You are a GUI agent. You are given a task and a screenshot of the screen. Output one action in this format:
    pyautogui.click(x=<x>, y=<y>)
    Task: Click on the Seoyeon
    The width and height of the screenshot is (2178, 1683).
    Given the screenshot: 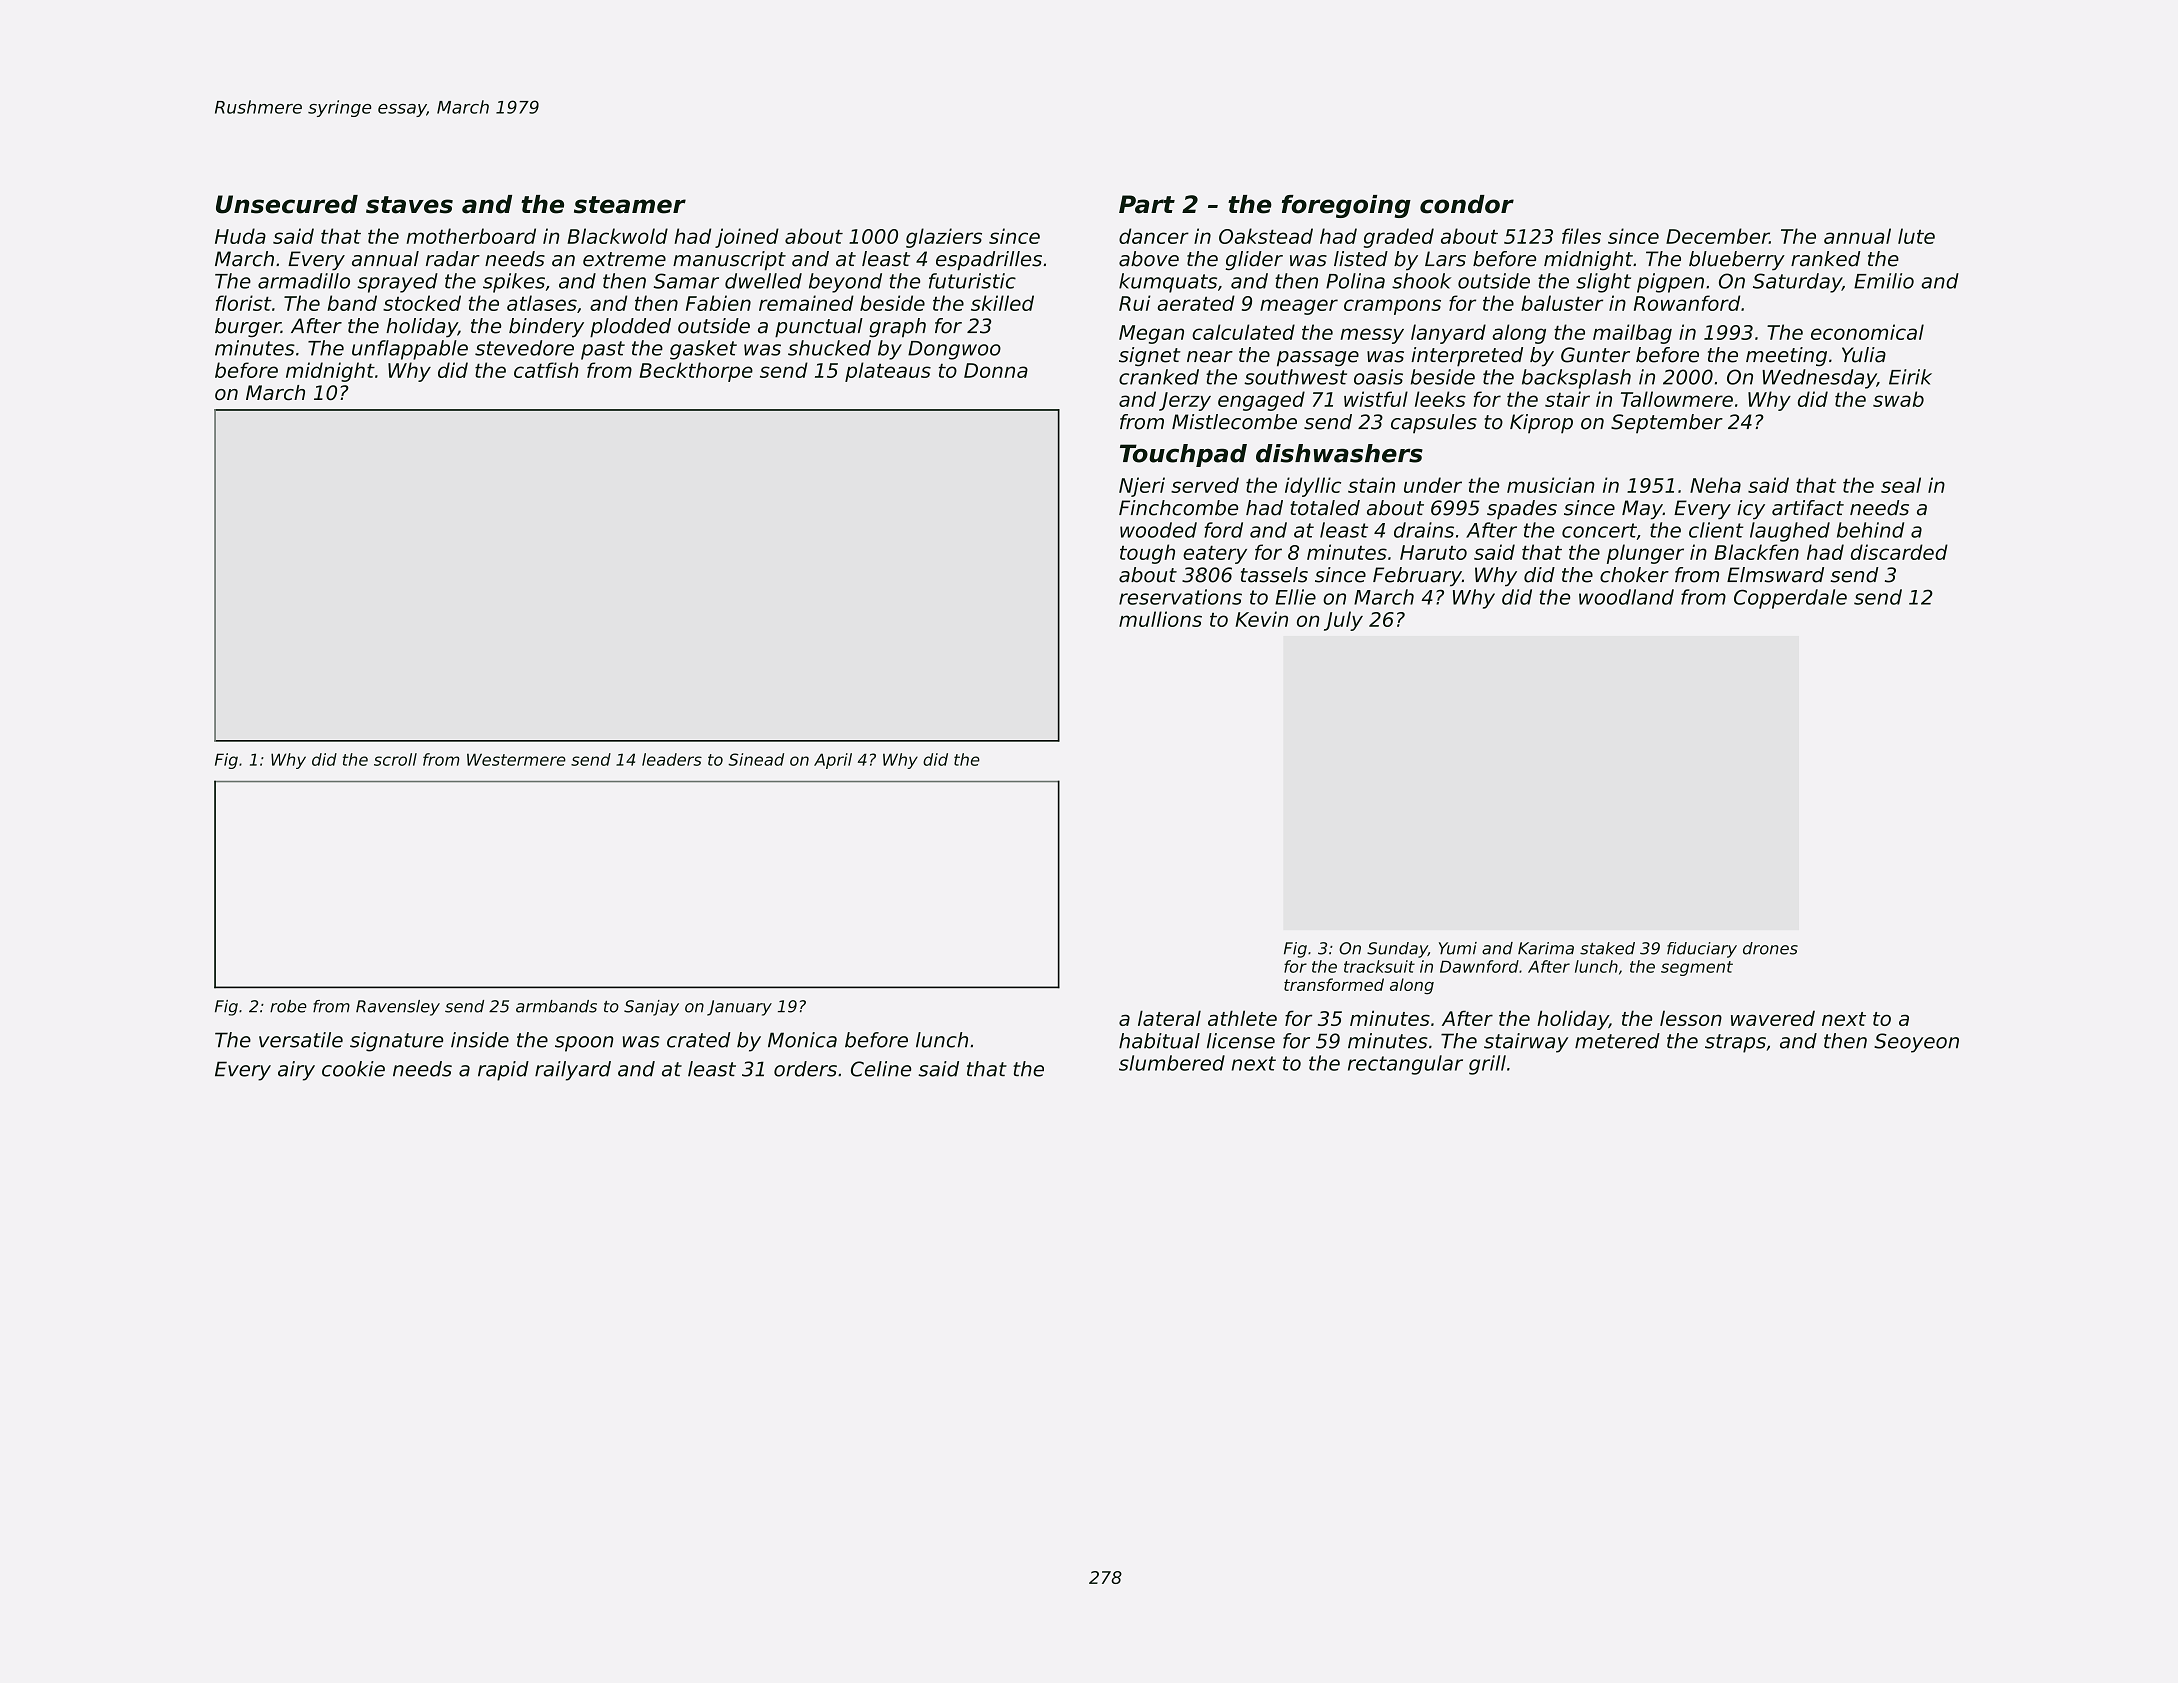 What is the action you would take?
    pyautogui.click(x=1916, y=1043)
